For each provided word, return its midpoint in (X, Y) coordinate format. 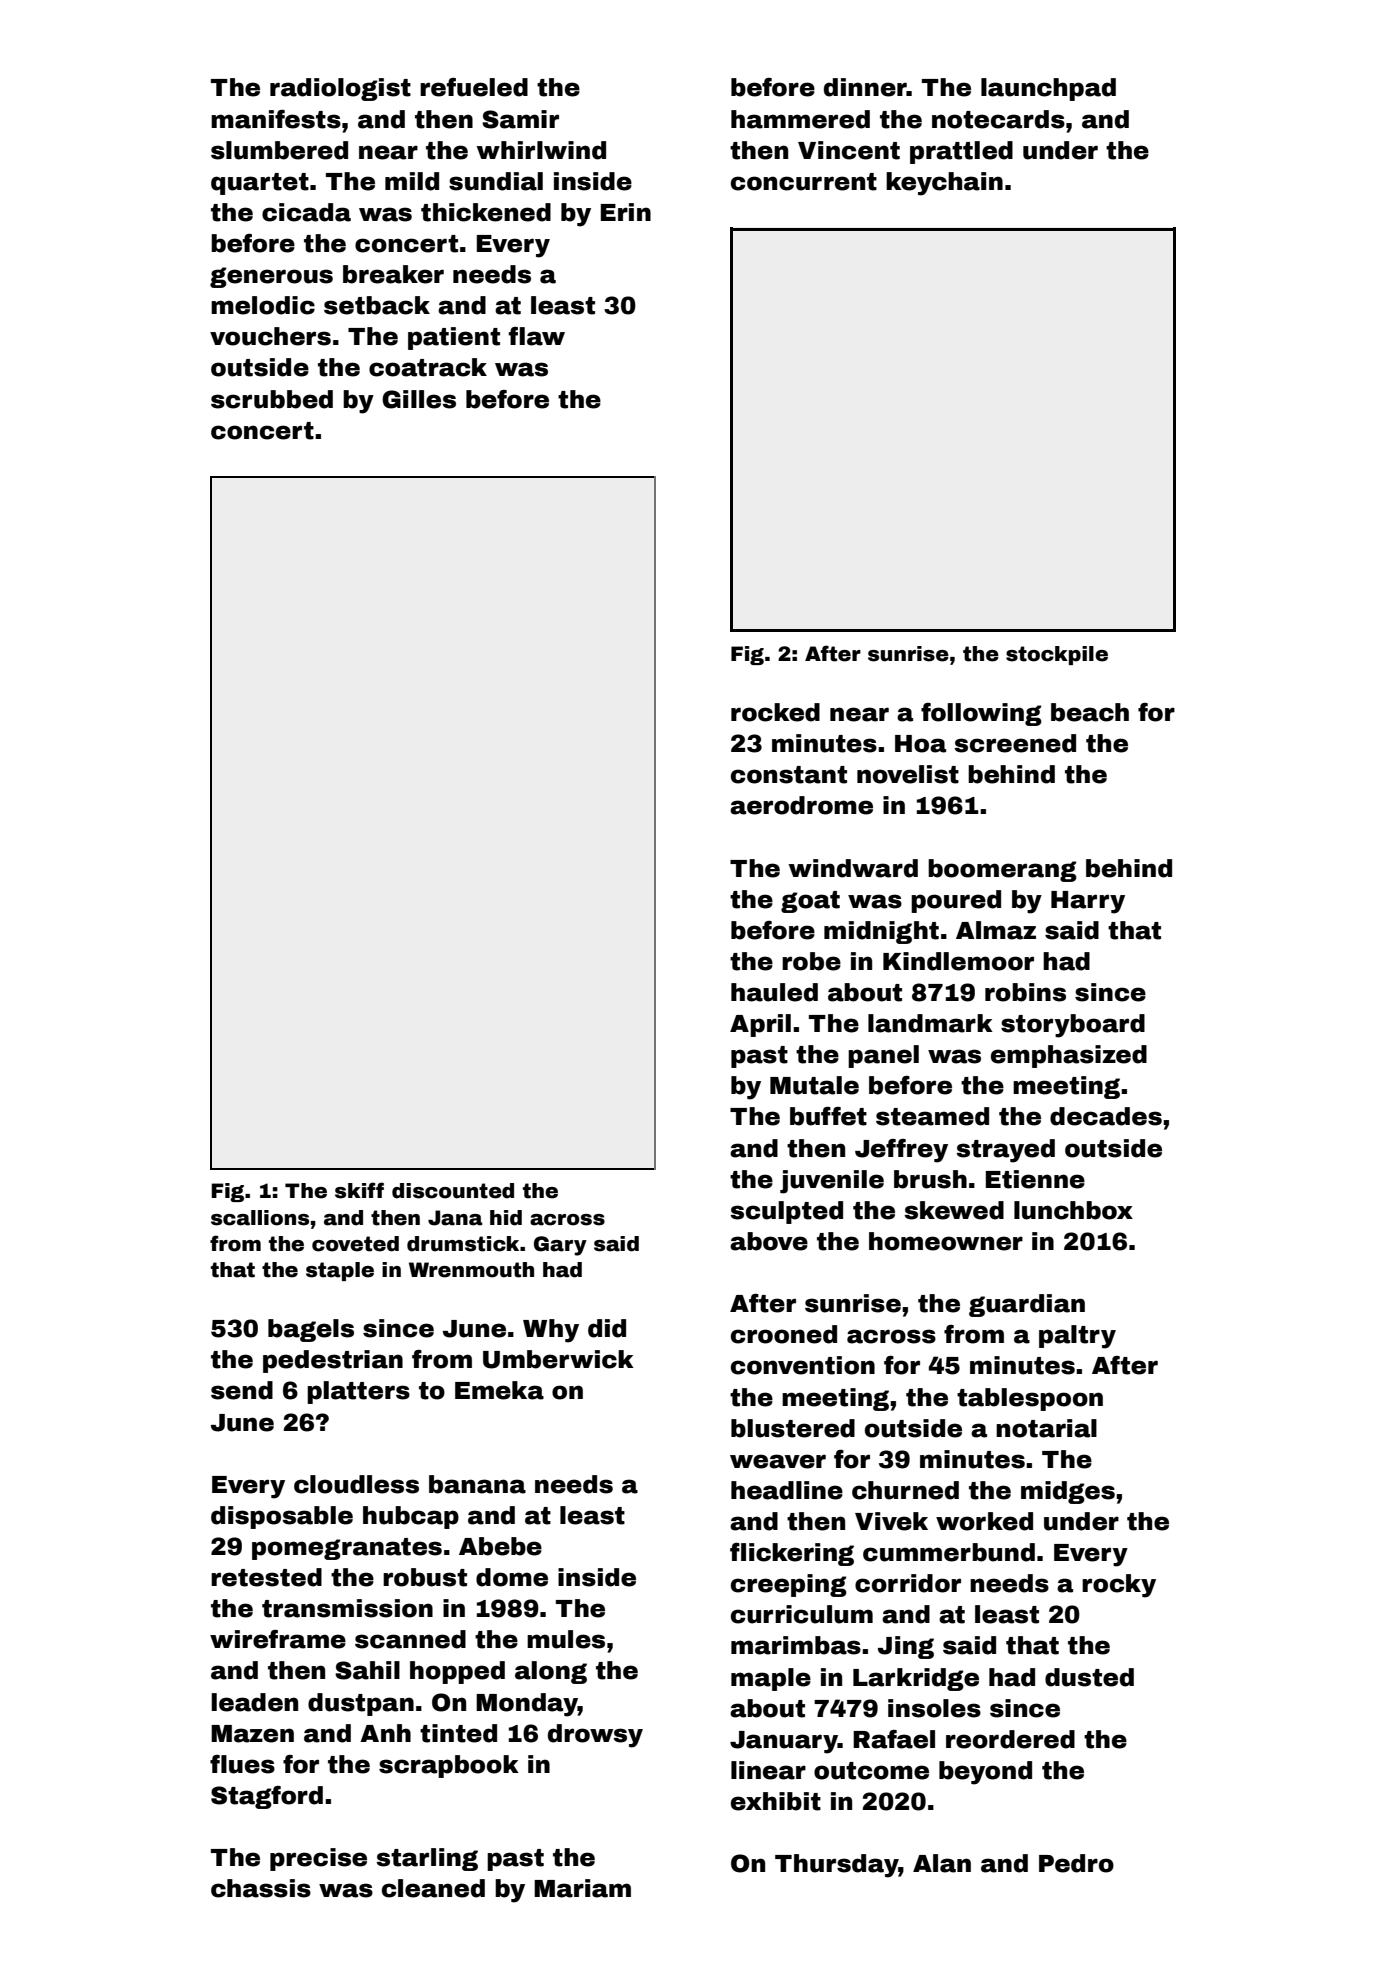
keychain (944, 184)
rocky (1119, 1586)
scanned (410, 1639)
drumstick (463, 1244)
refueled (474, 87)
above (769, 1241)
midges (1068, 1492)
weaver (778, 1461)
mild (412, 181)
